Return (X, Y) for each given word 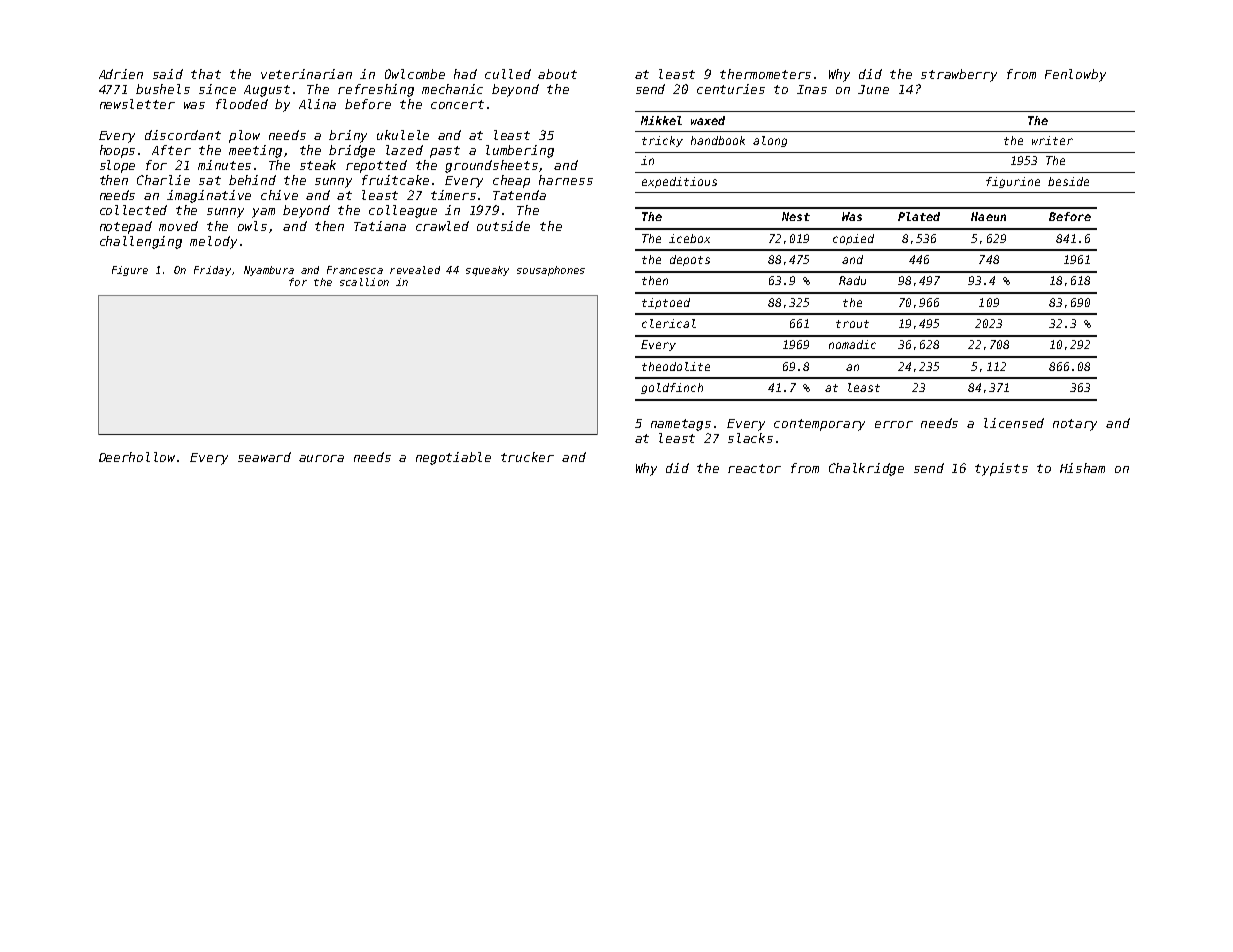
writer (1052, 140)
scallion (364, 282)
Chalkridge (866, 469)
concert (457, 104)
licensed (1014, 423)
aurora (321, 458)
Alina (317, 104)
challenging (141, 242)
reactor (754, 468)
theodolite (676, 366)
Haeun (988, 216)
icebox (689, 238)
